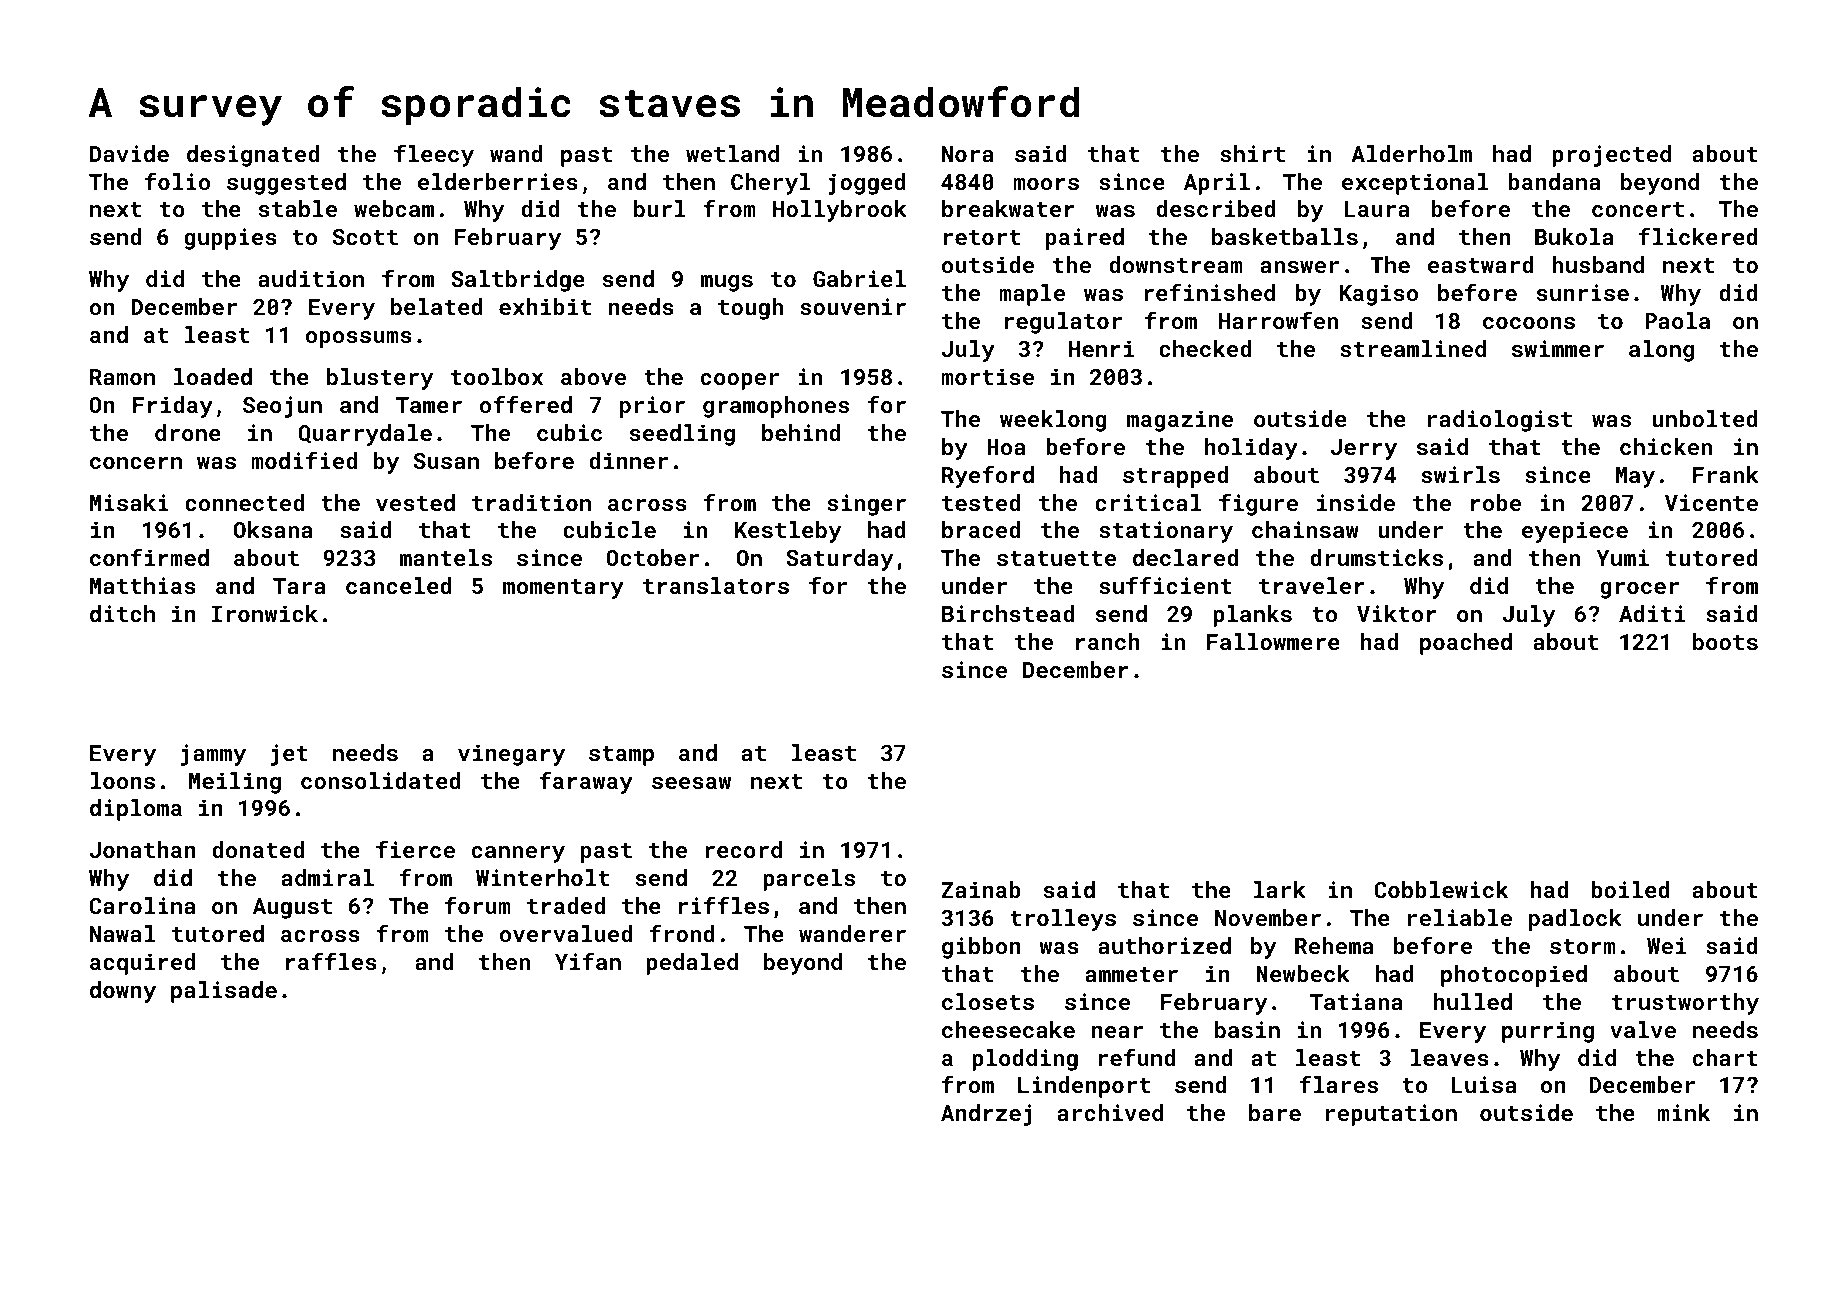 This screenshot has height=1307, width=1848. I want to click on seesaw, so click(691, 783).
